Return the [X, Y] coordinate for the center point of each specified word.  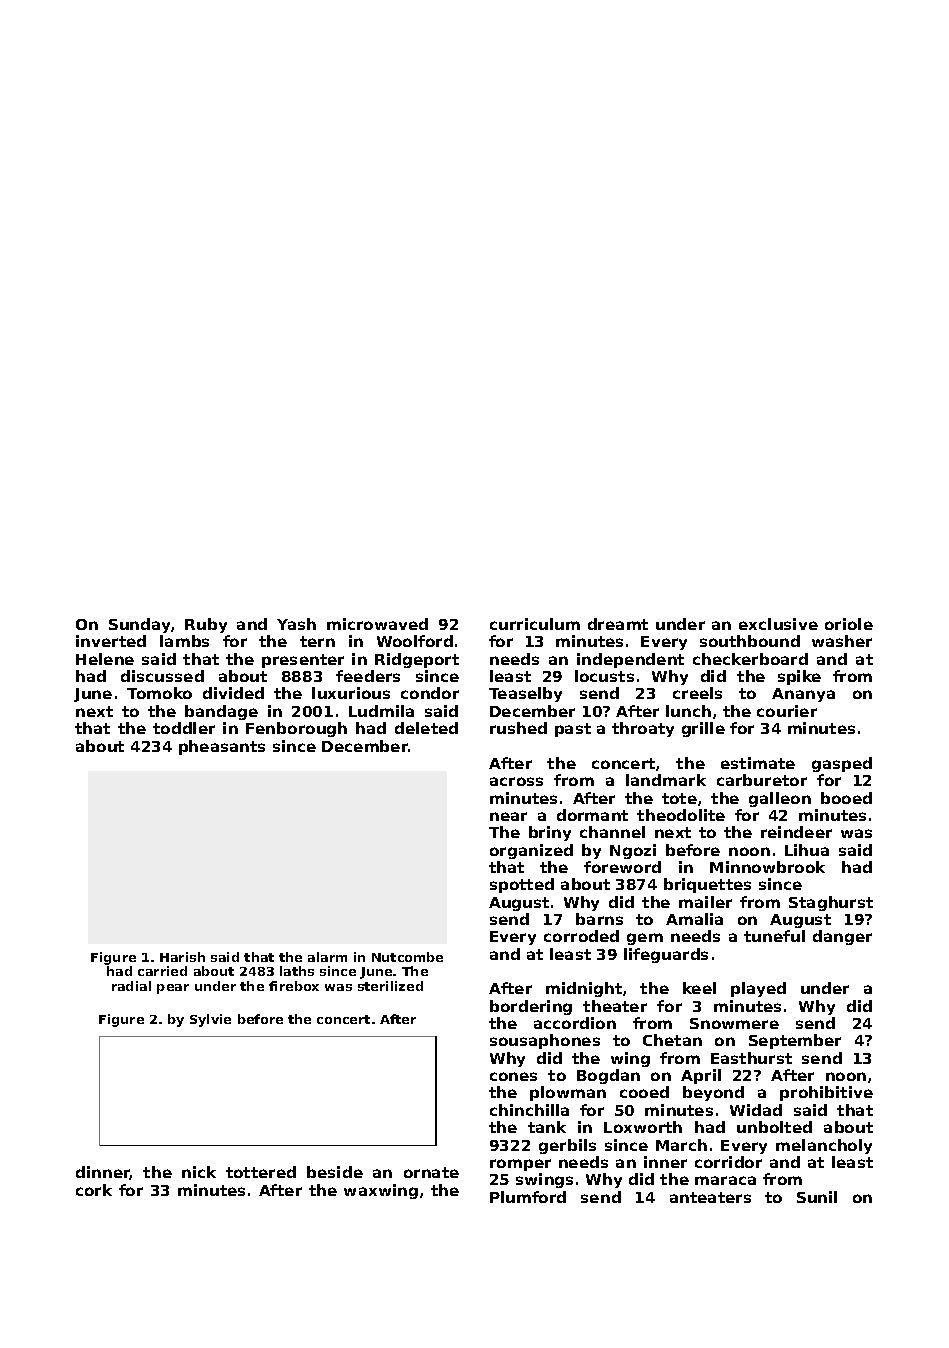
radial [131, 986]
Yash [296, 624]
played [758, 989]
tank [547, 1127]
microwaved [377, 624]
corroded [581, 936]
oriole [849, 624]
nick [199, 1172]
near [508, 816]
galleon [780, 799]
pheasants [222, 747]
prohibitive [826, 1093]
